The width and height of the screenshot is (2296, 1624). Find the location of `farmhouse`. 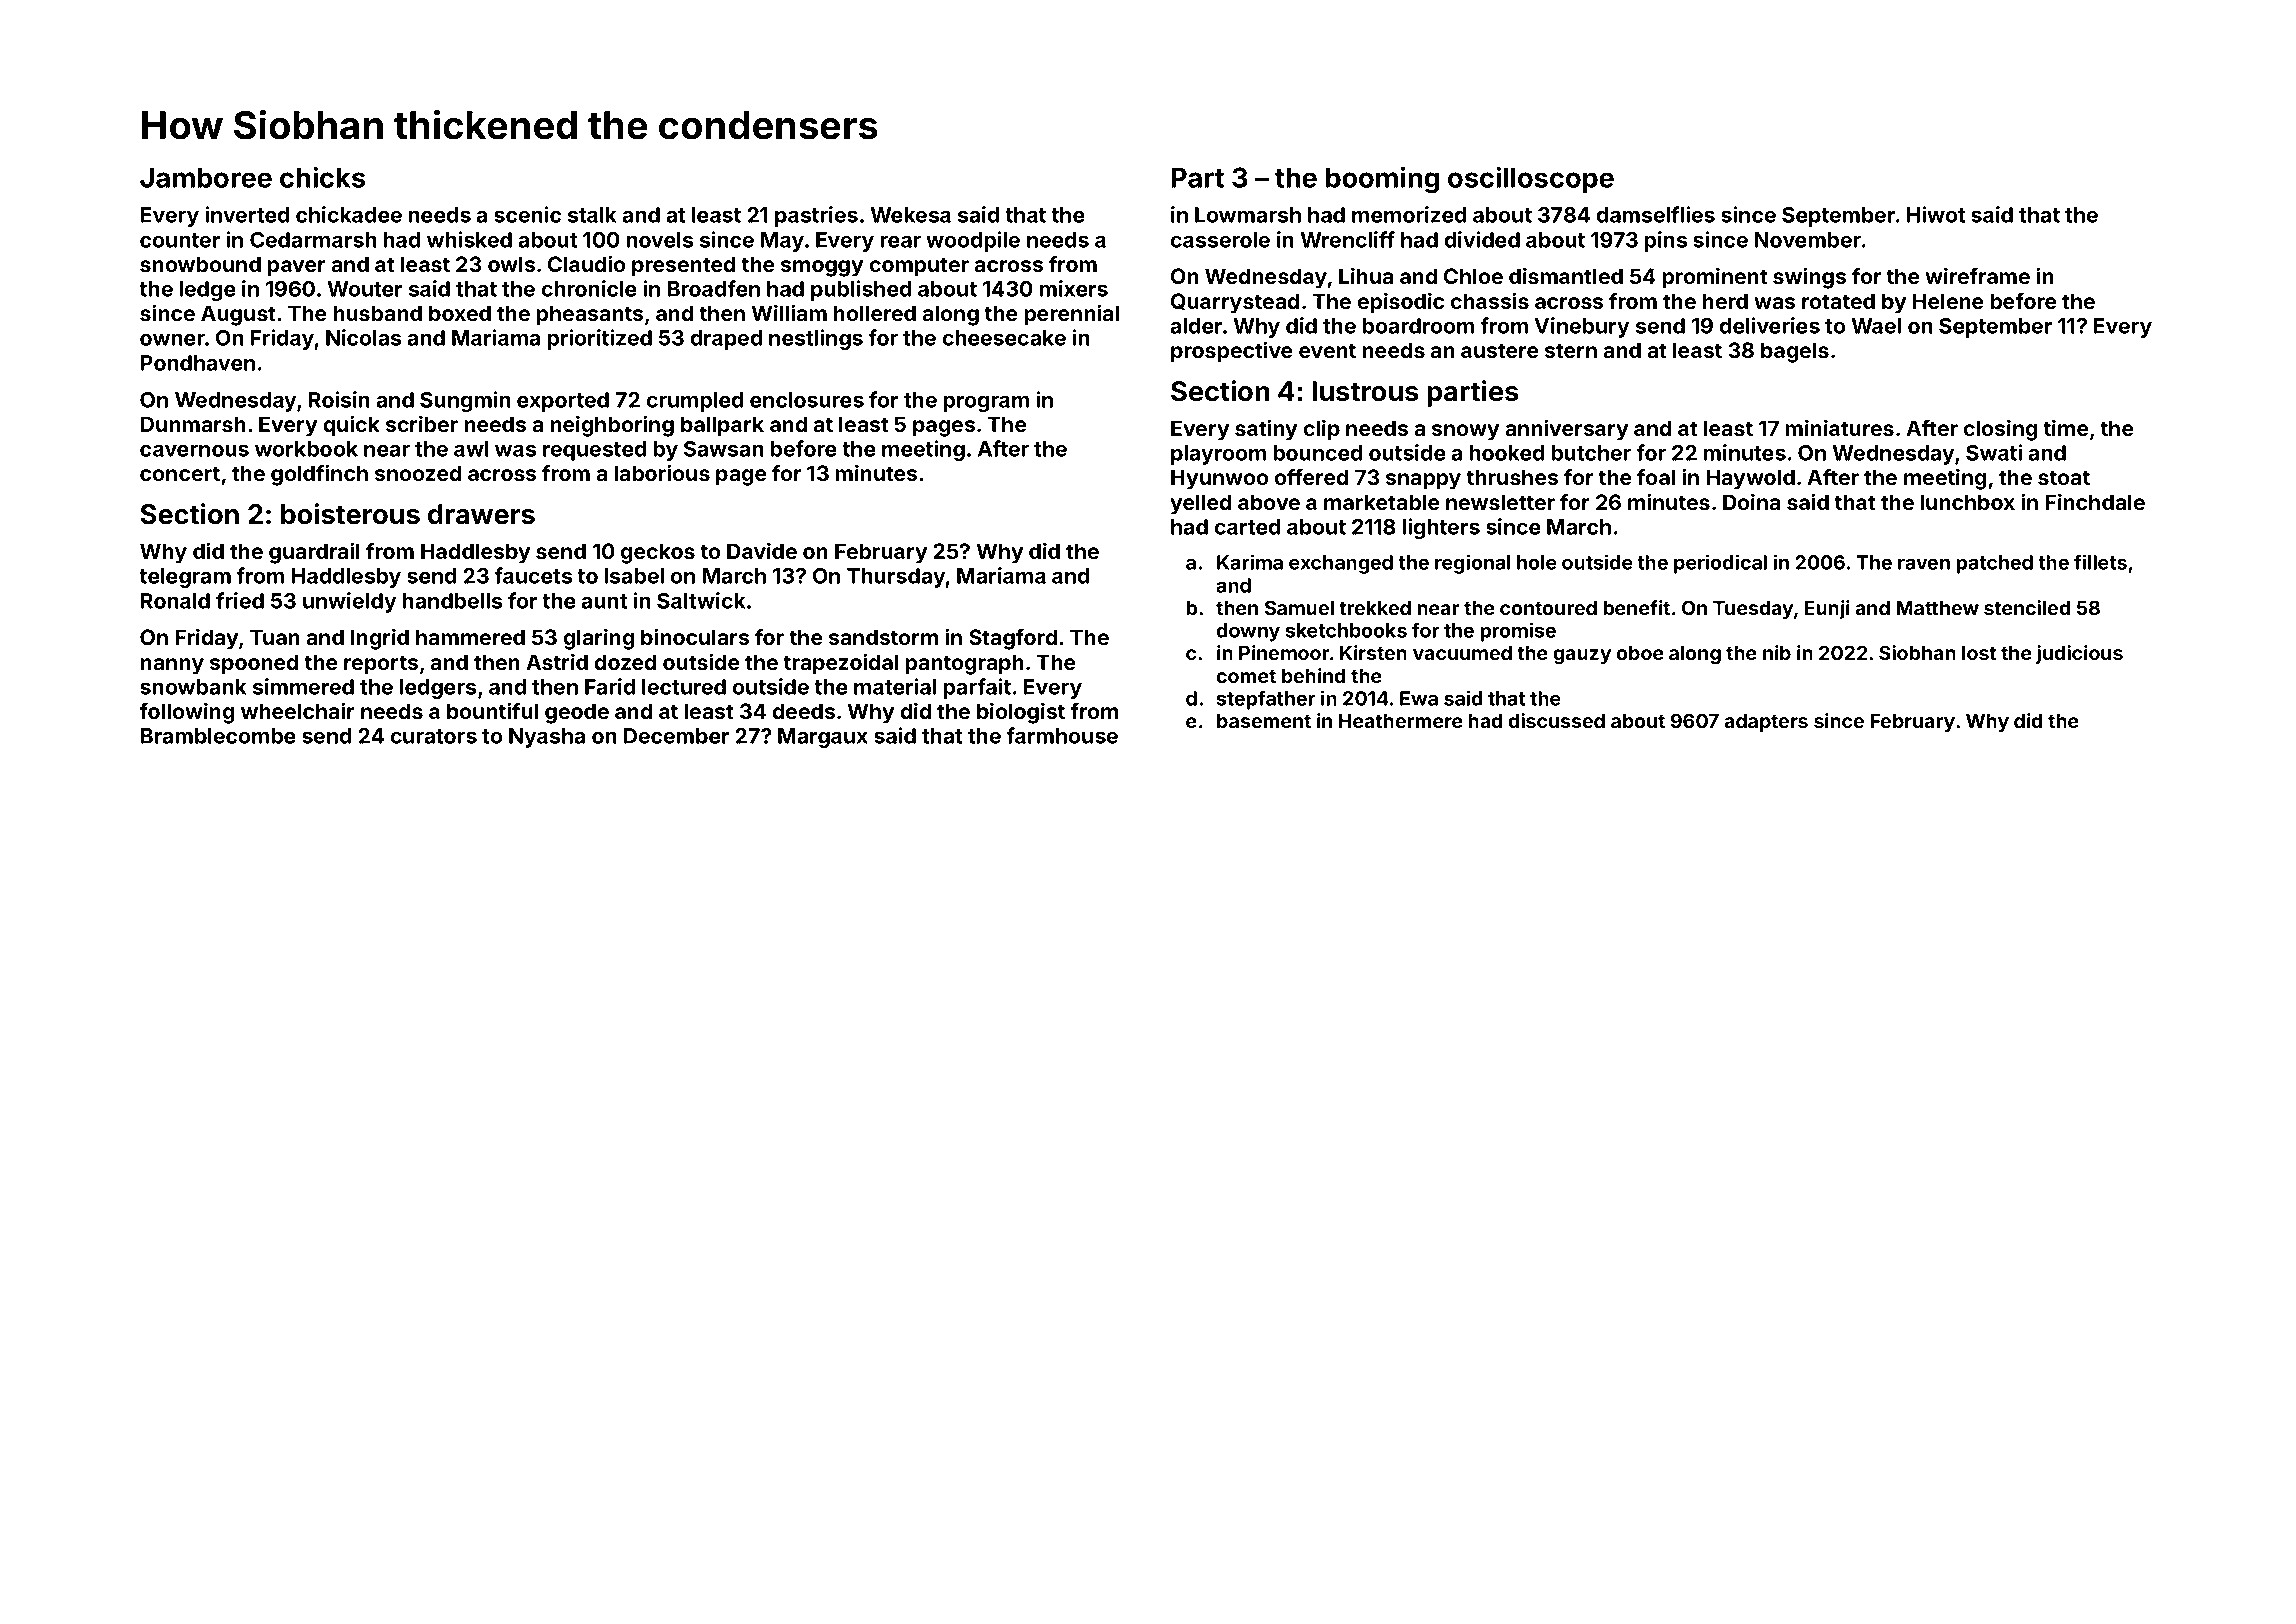

farmhouse is located at coordinates (1062, 735).
